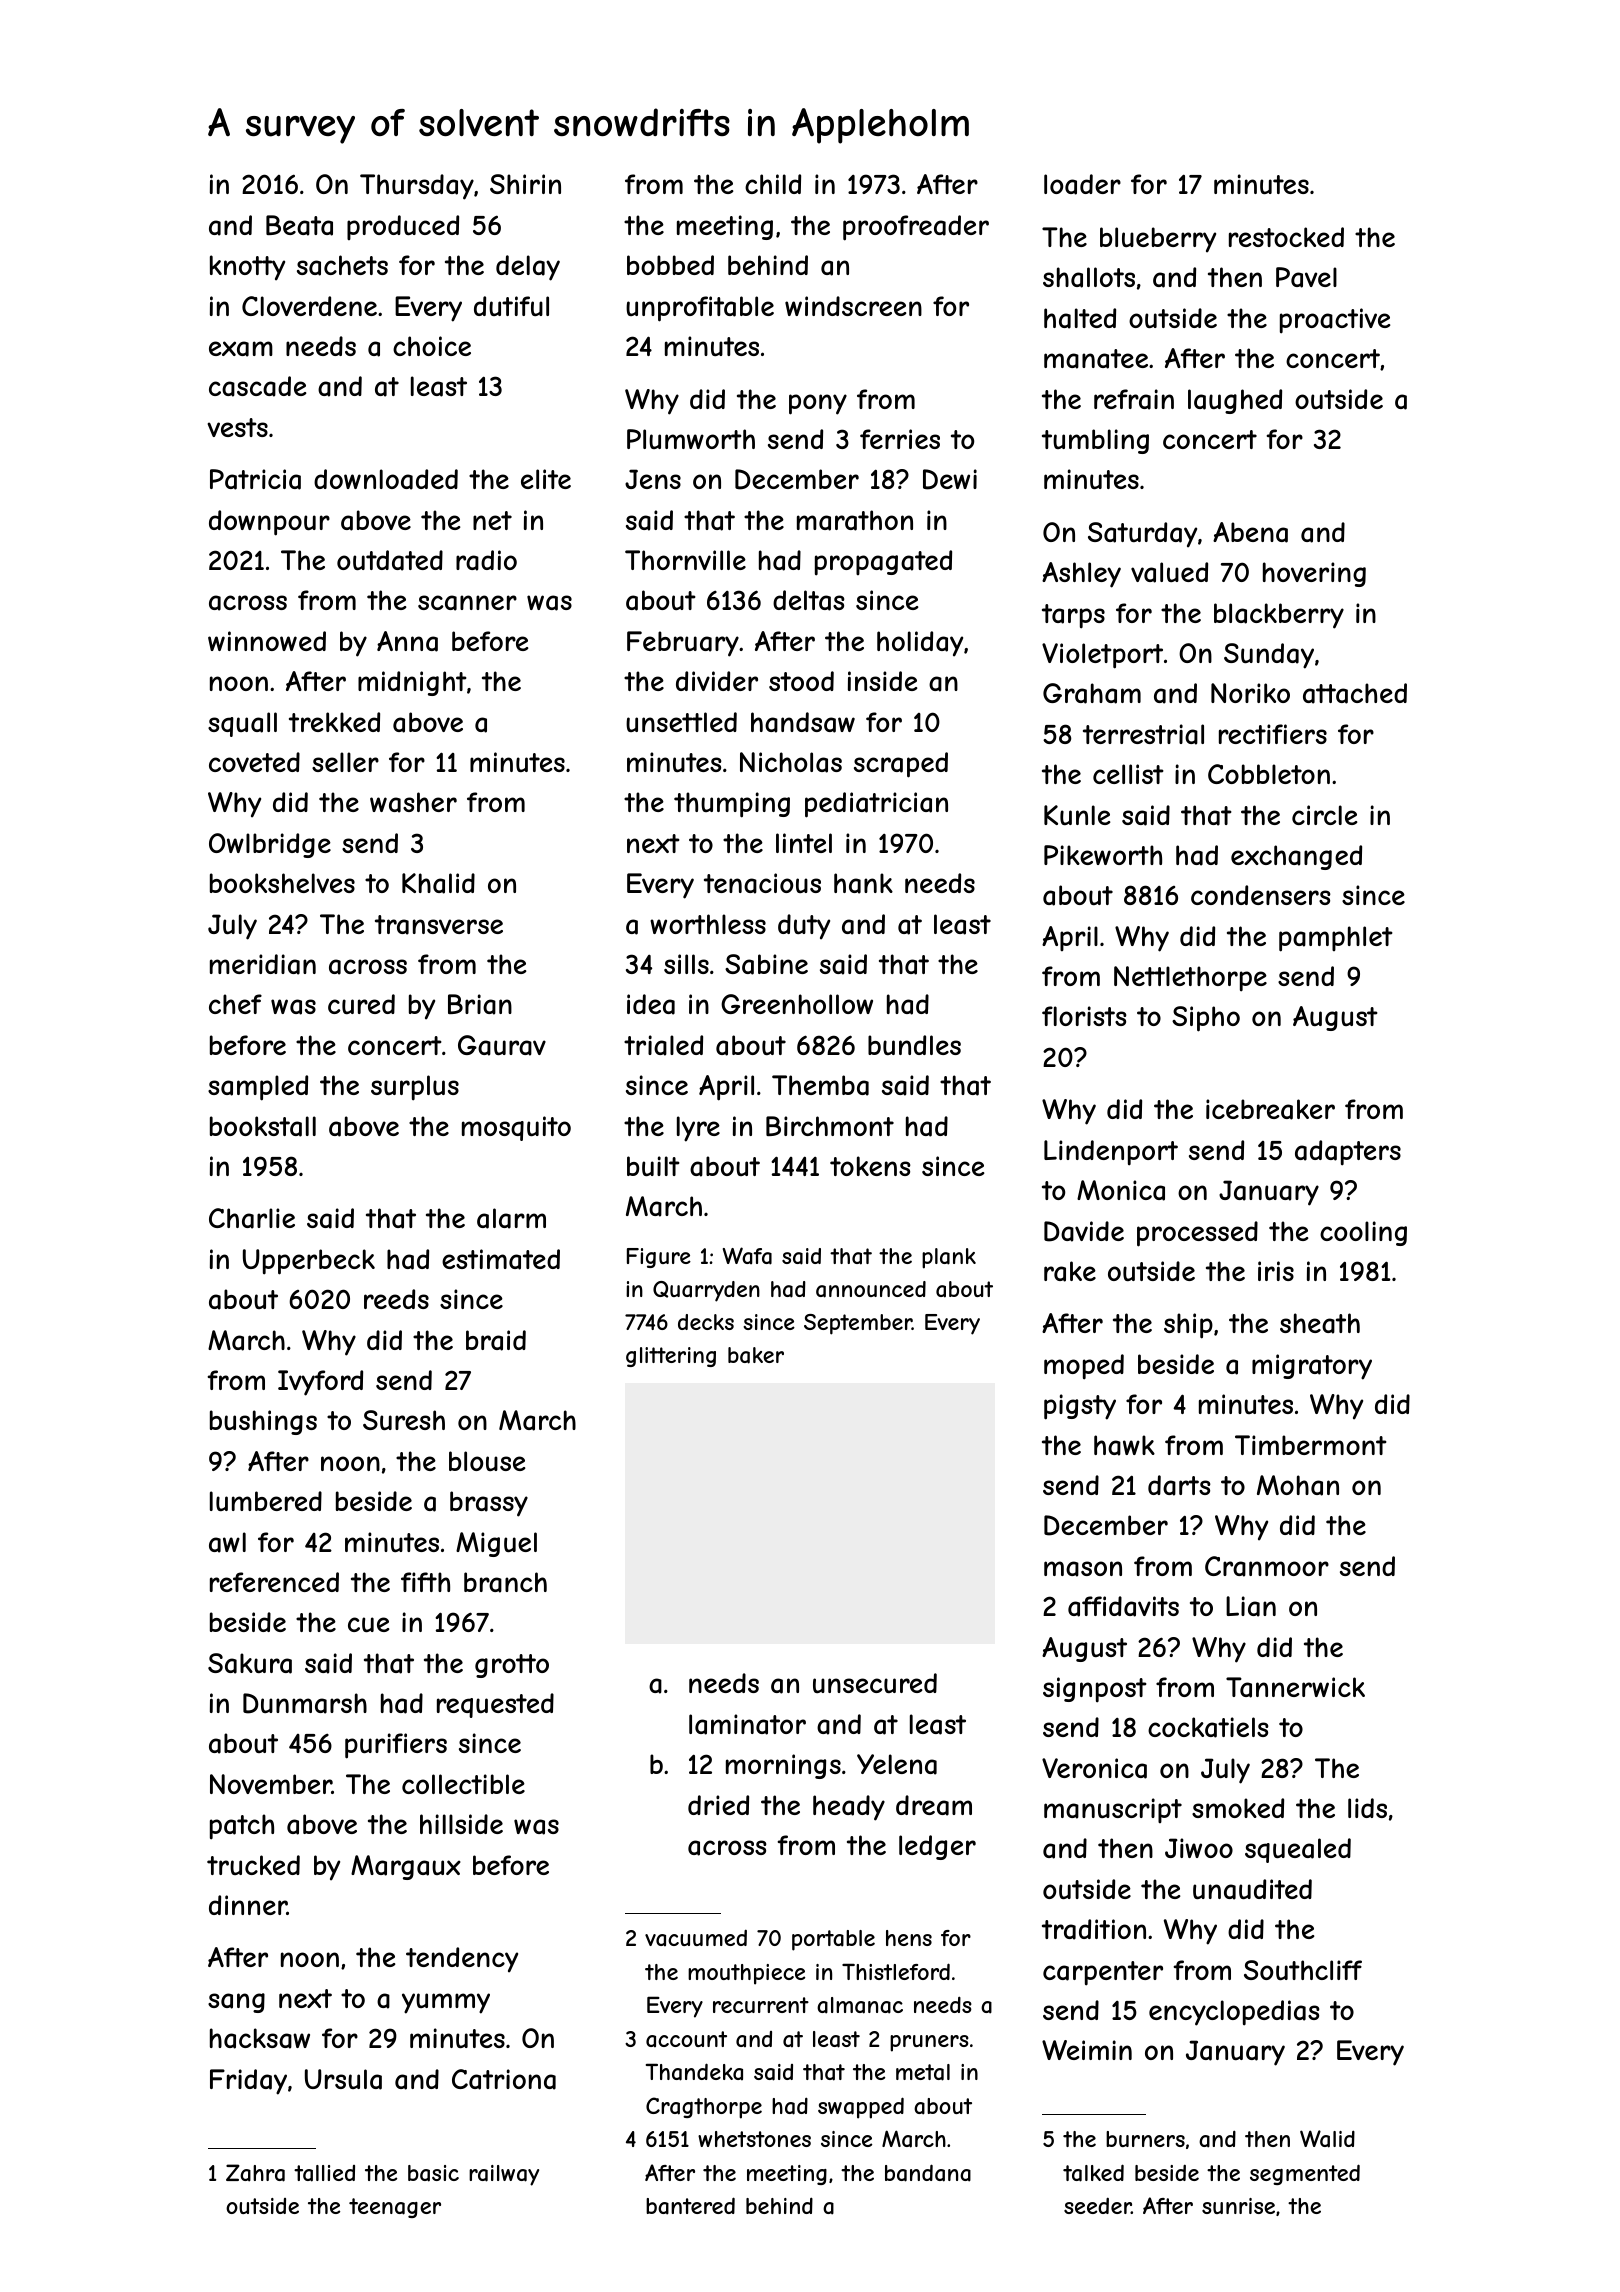 The height and width of the image is (2292, 1620). I want to click on Southcliff, so click(1303, 1970).
